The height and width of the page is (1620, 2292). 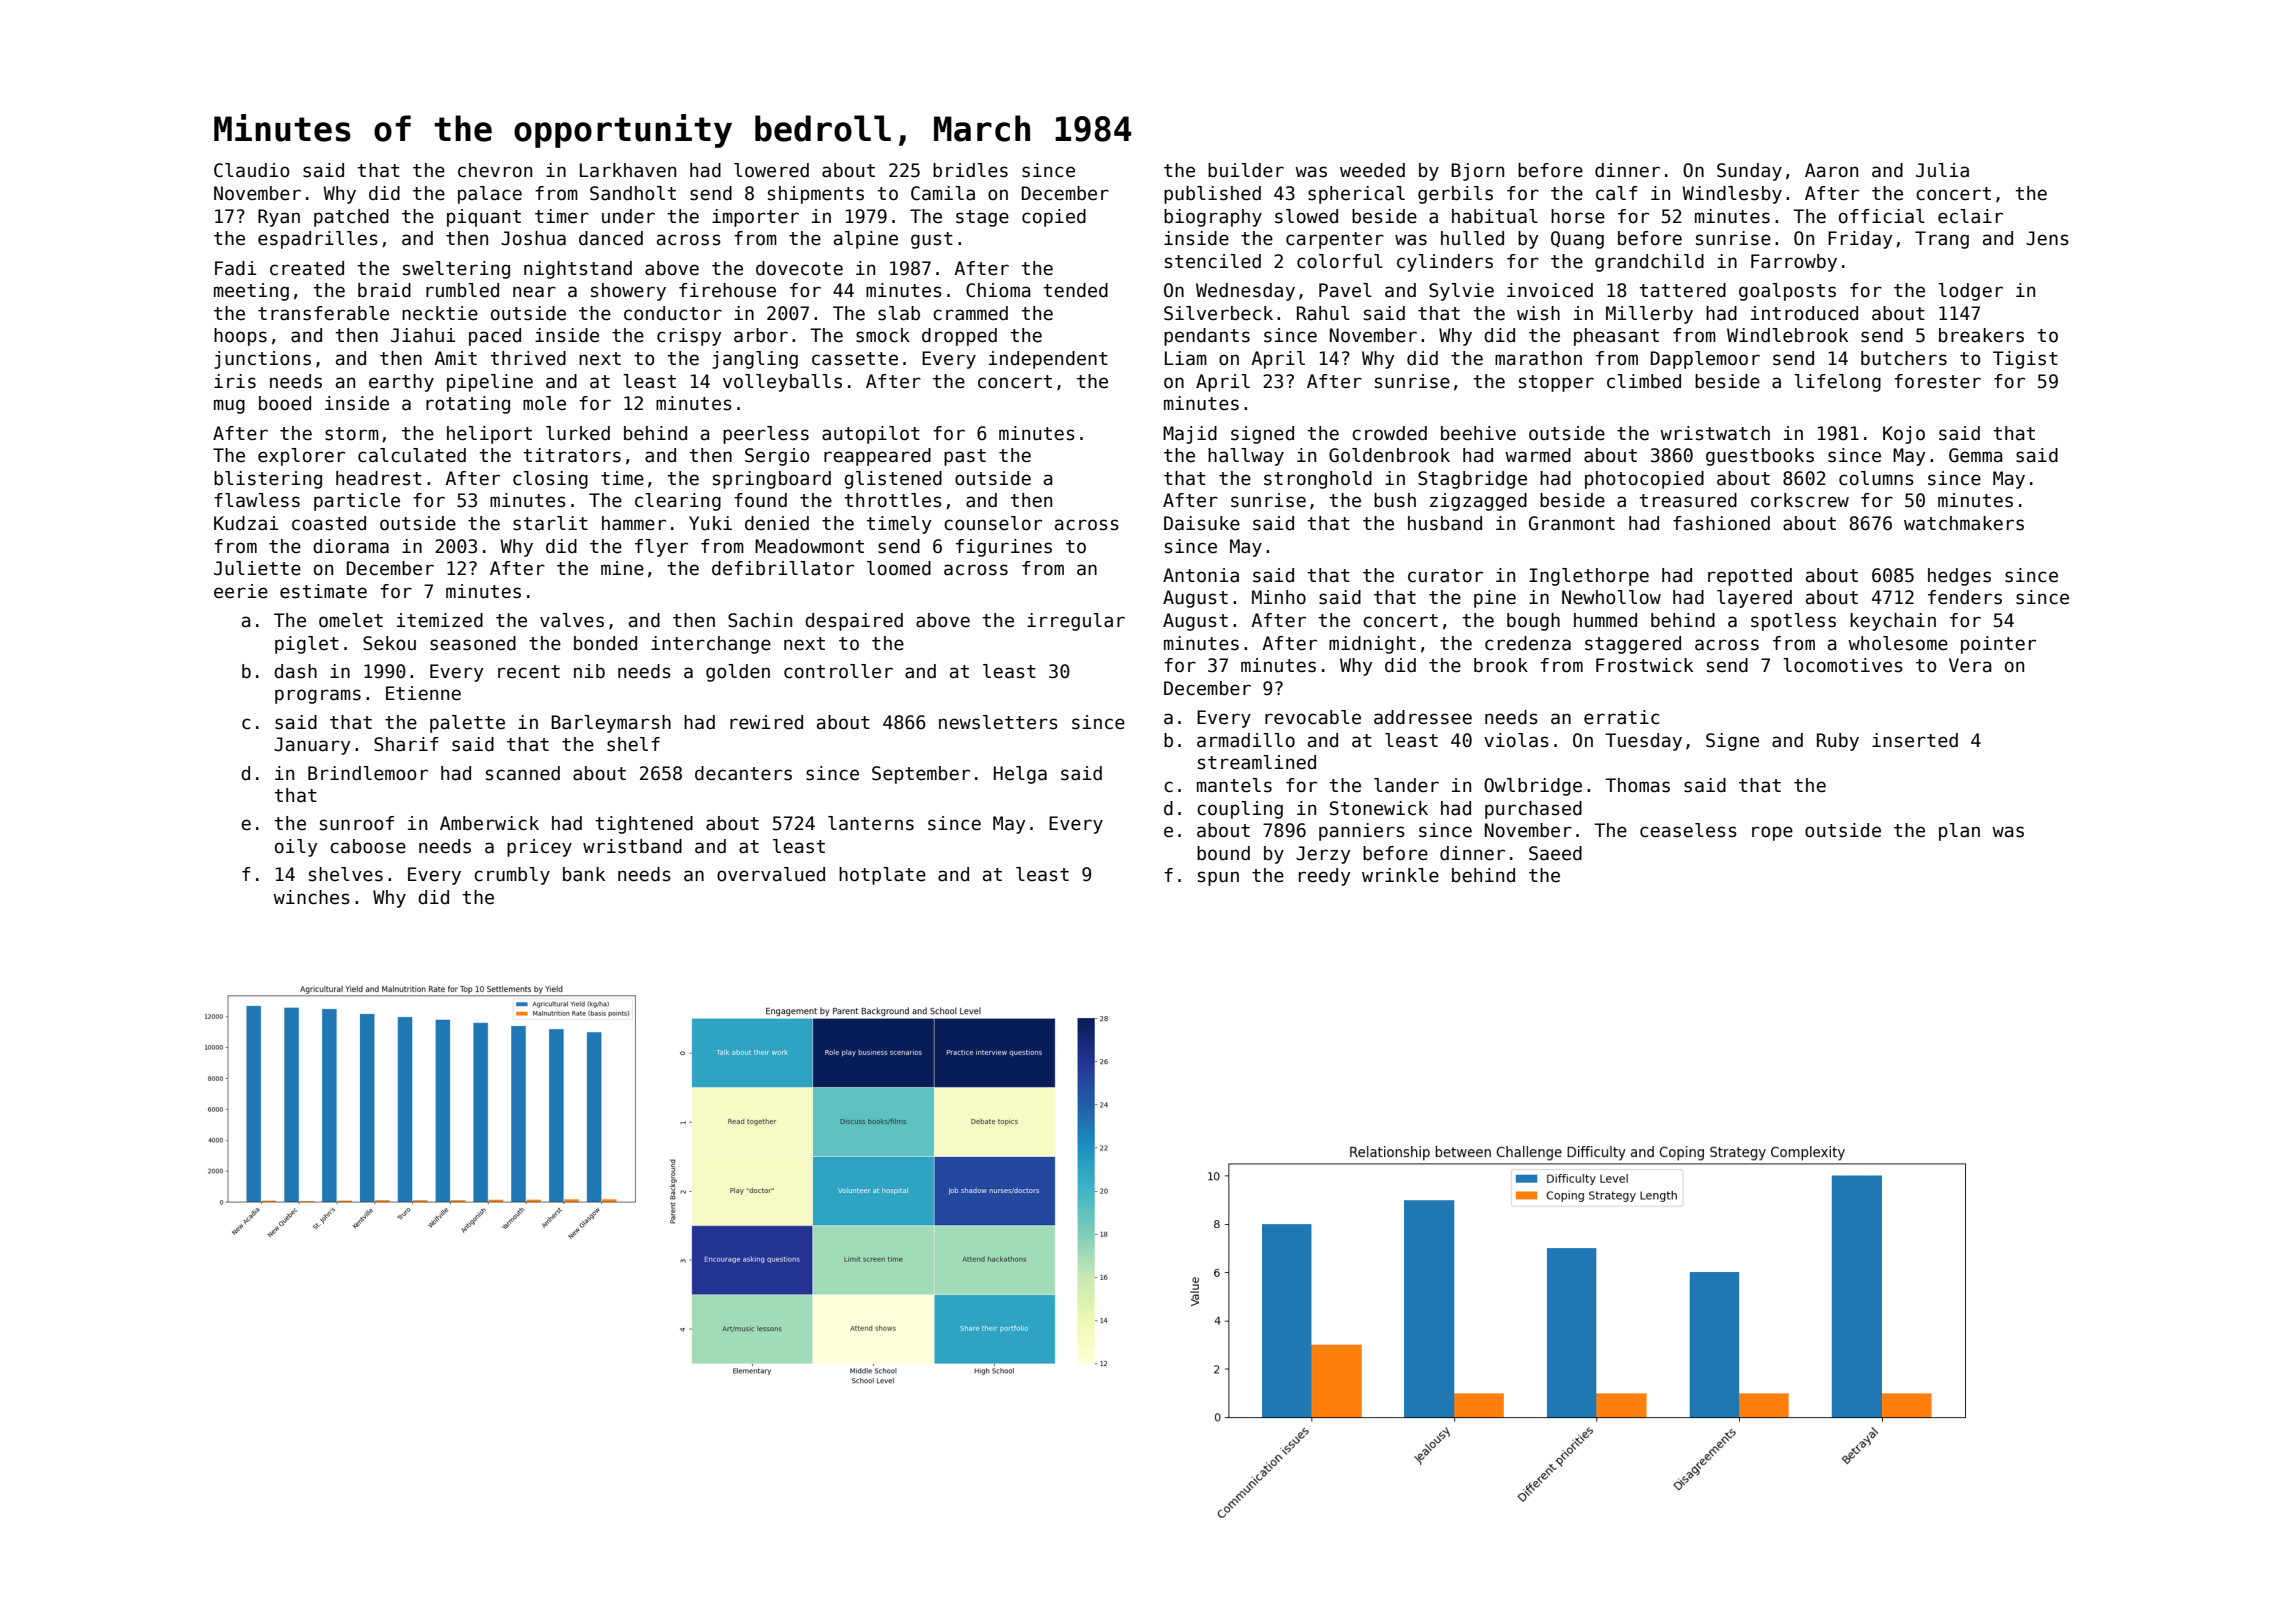 What do you see at coordinates (1800, 500) in the page?
I see `corkscrew` at bounding box center [1800, 500].
